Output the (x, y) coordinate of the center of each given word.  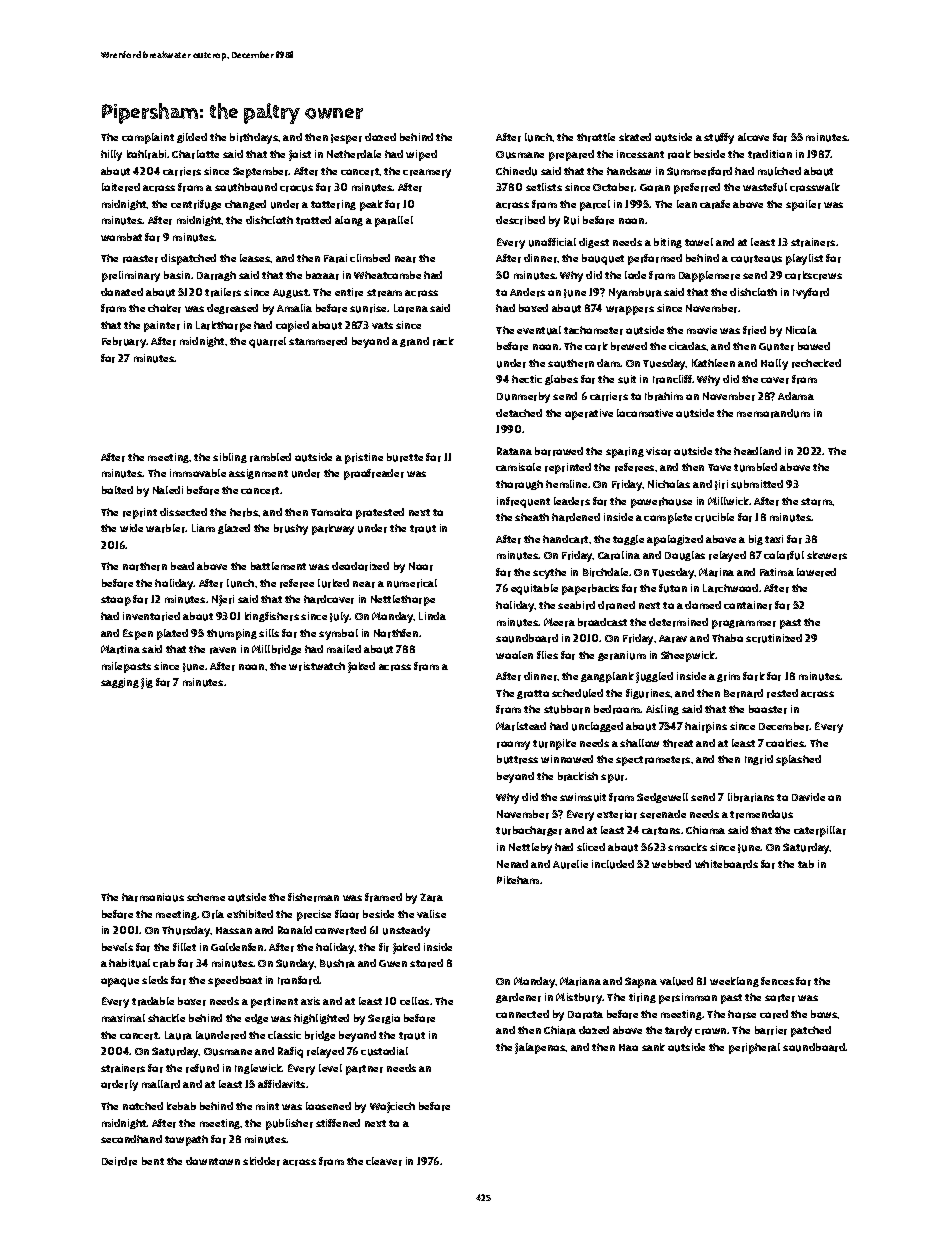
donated (122, 292)
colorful (784, 555)
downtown (213, 1161)
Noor (421, 566)
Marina (716, 572)
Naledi (168, 490)
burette (405, 457)
